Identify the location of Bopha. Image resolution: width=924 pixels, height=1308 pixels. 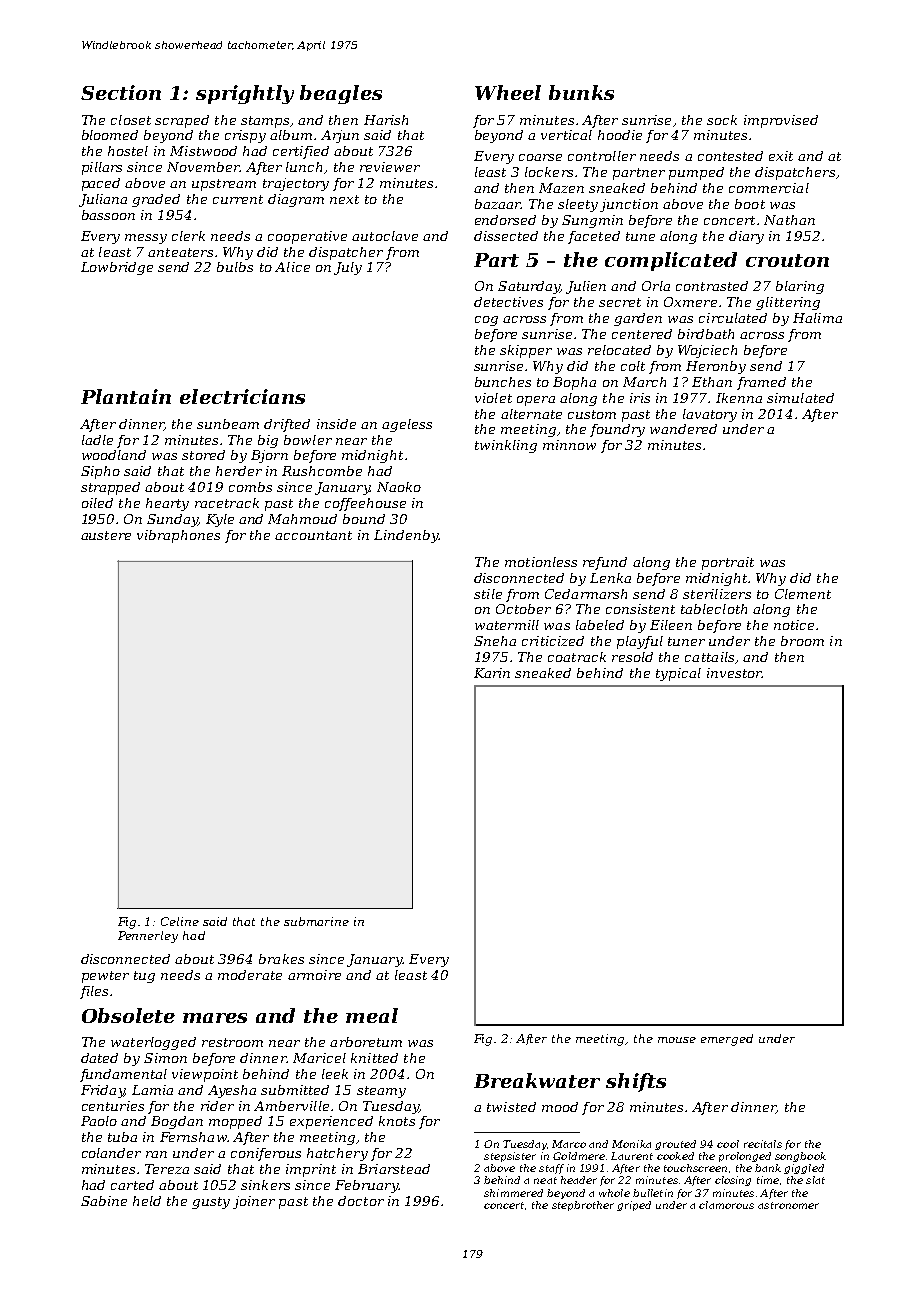
(574, 383).
